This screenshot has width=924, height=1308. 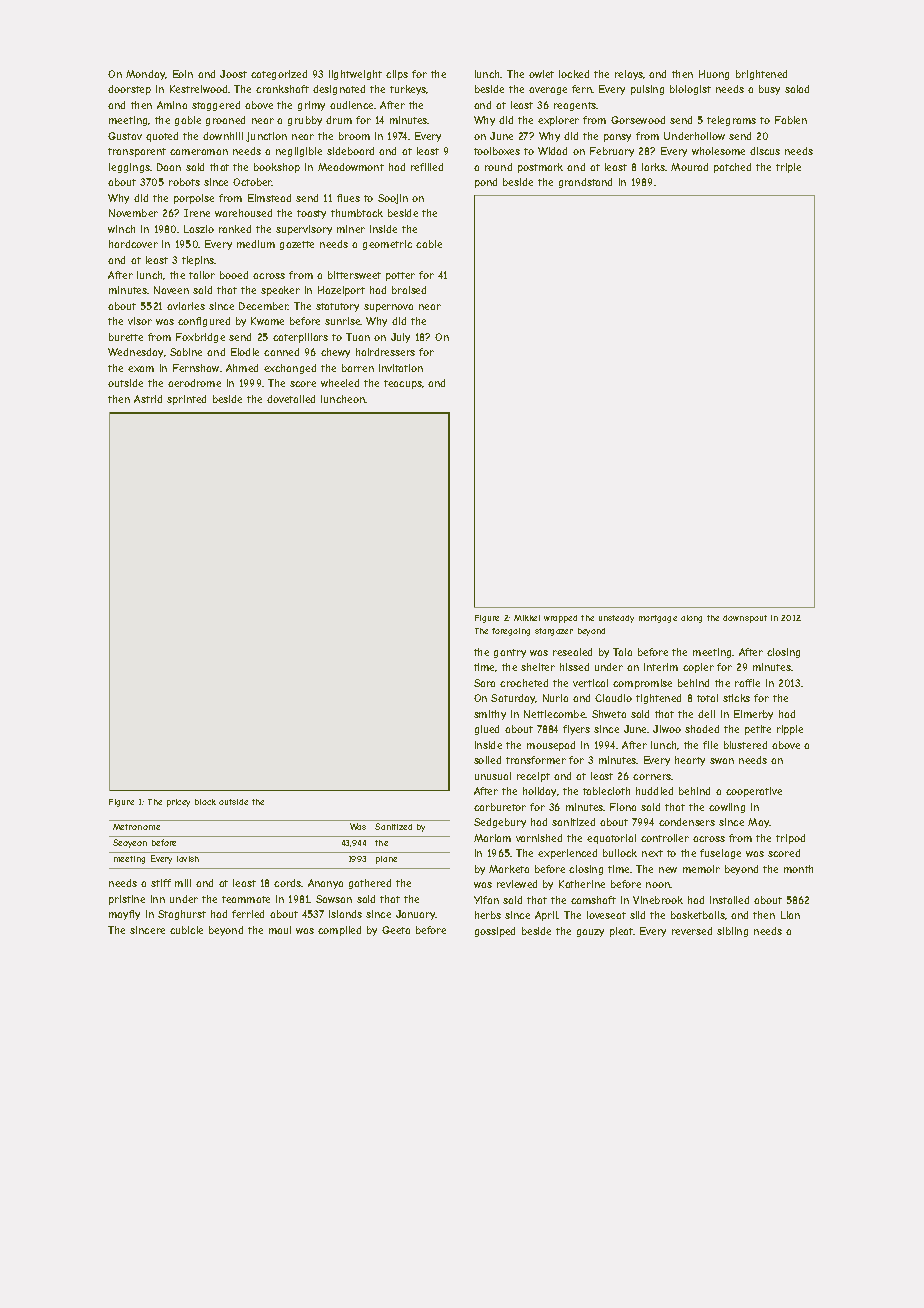 I want to click on foregoing, so click(x=511, y=632).
